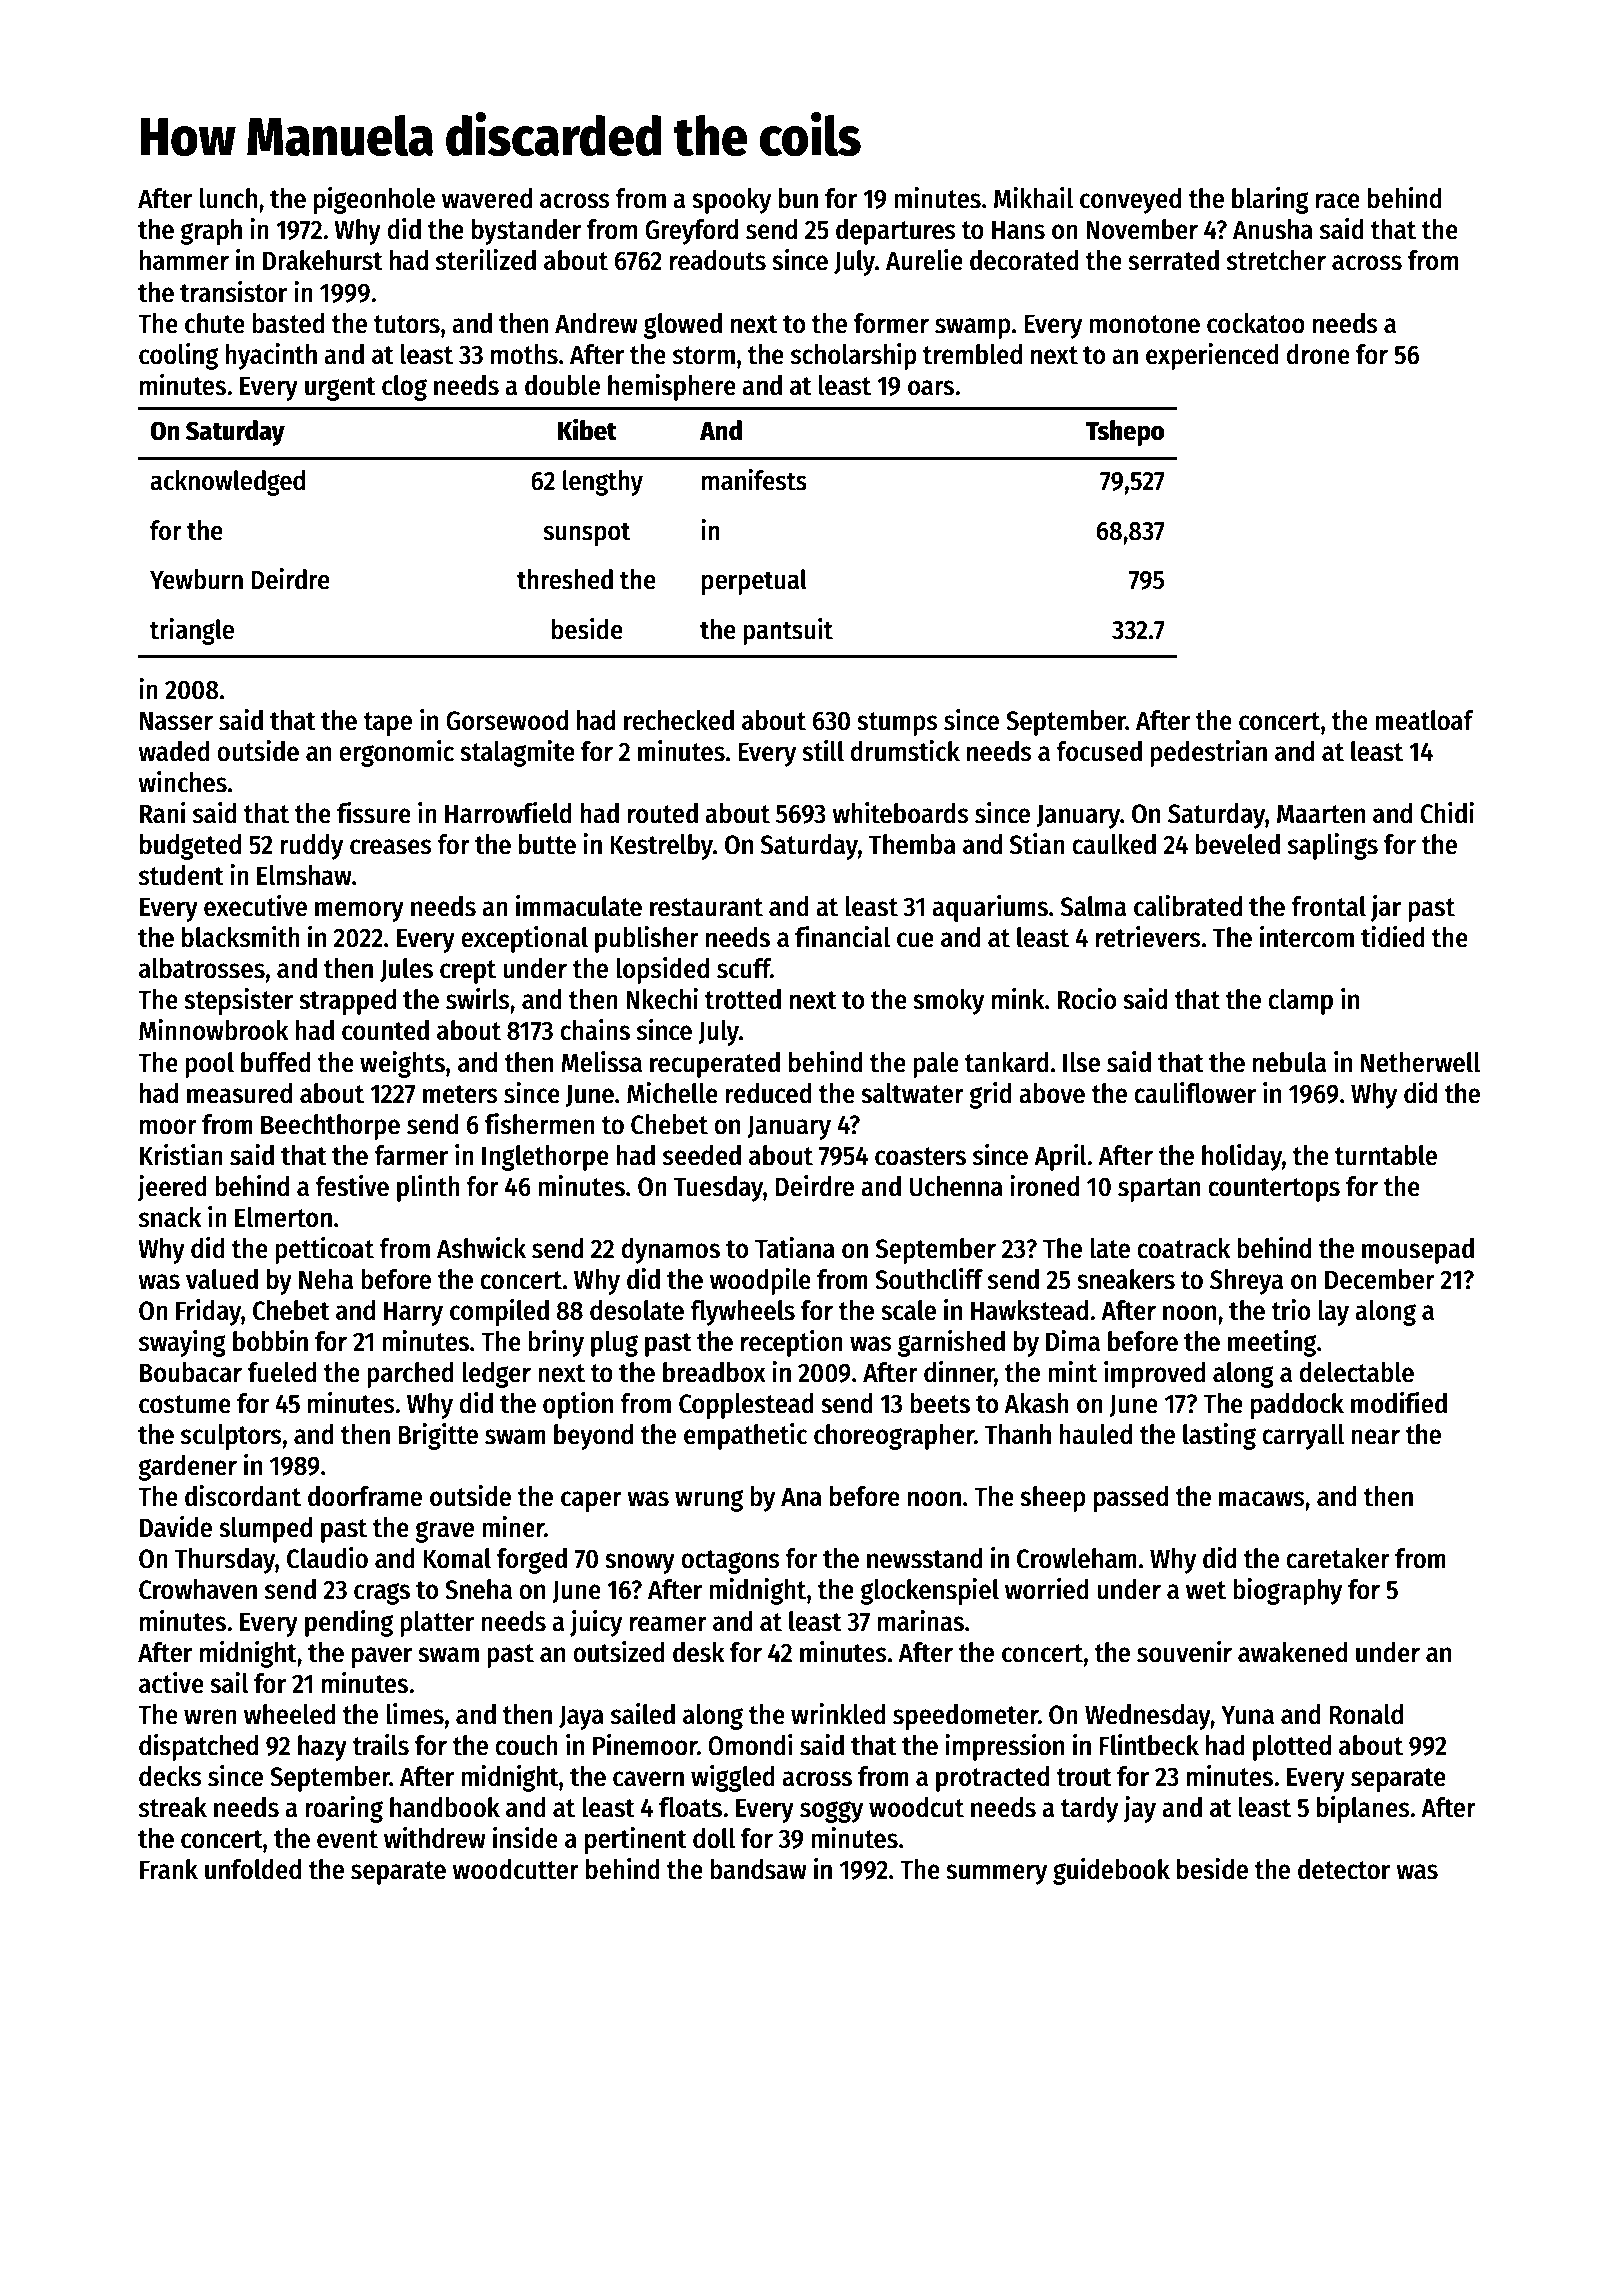  What do you see at coordinates (996, 1874) in the screenshot?
I see `summery` at bounding box center [996, 1874].
